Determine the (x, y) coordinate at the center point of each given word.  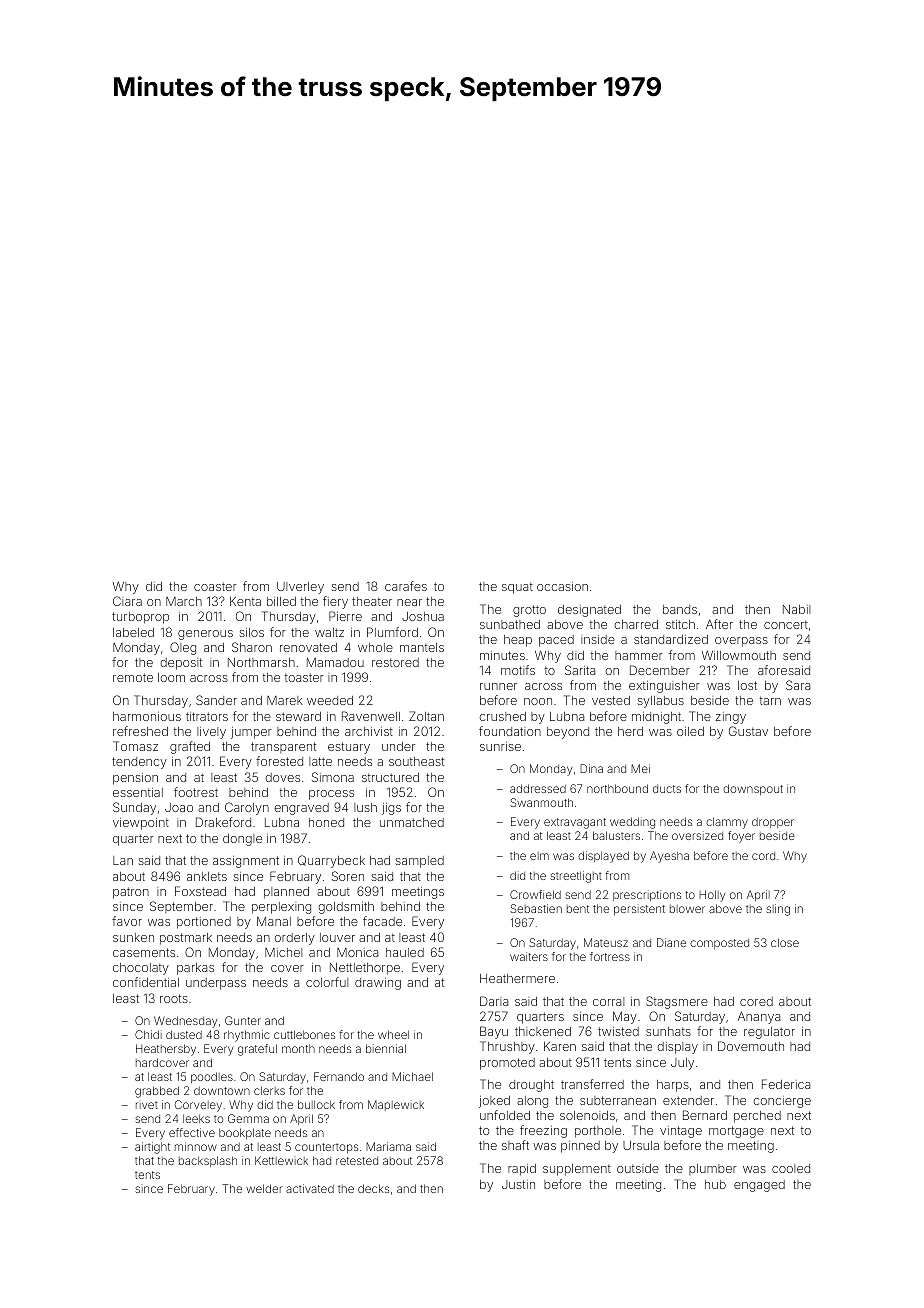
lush (365, 807)
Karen (560, 1046)
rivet (147, 1105)
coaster (215, 586)
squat (517, 588)
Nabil (796, 609)
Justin (518, 1184)
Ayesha (669, 857)
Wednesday (185, 1022)
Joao (179, 807)
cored (756, 1001)
